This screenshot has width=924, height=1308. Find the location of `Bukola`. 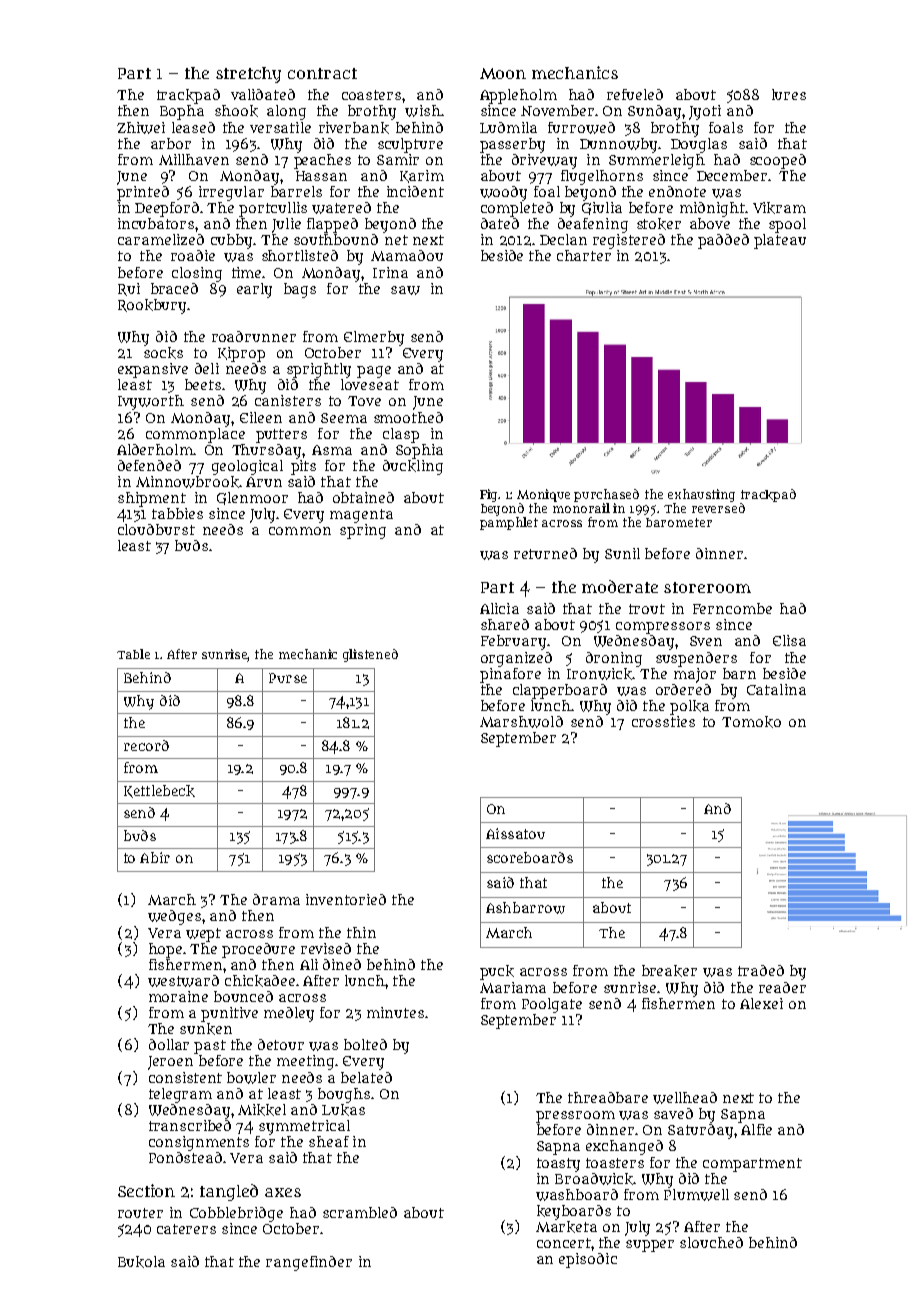

Bukola is located at coordinates (141, 1262).
